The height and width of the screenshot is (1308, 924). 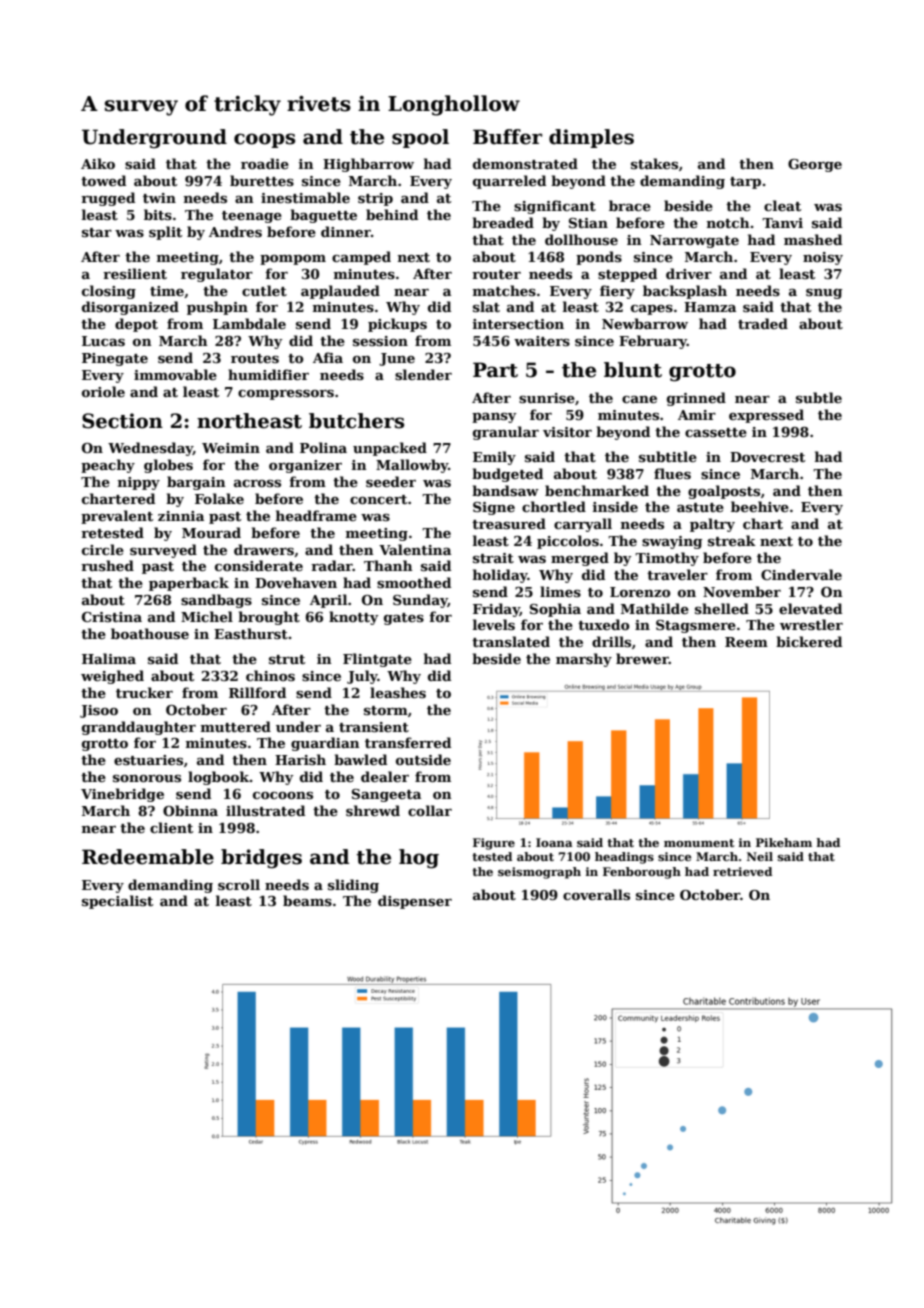 What do you see at coordinates (139, 483) in the screenshot?
I see `nippy` at bounding box center [139, 483].
